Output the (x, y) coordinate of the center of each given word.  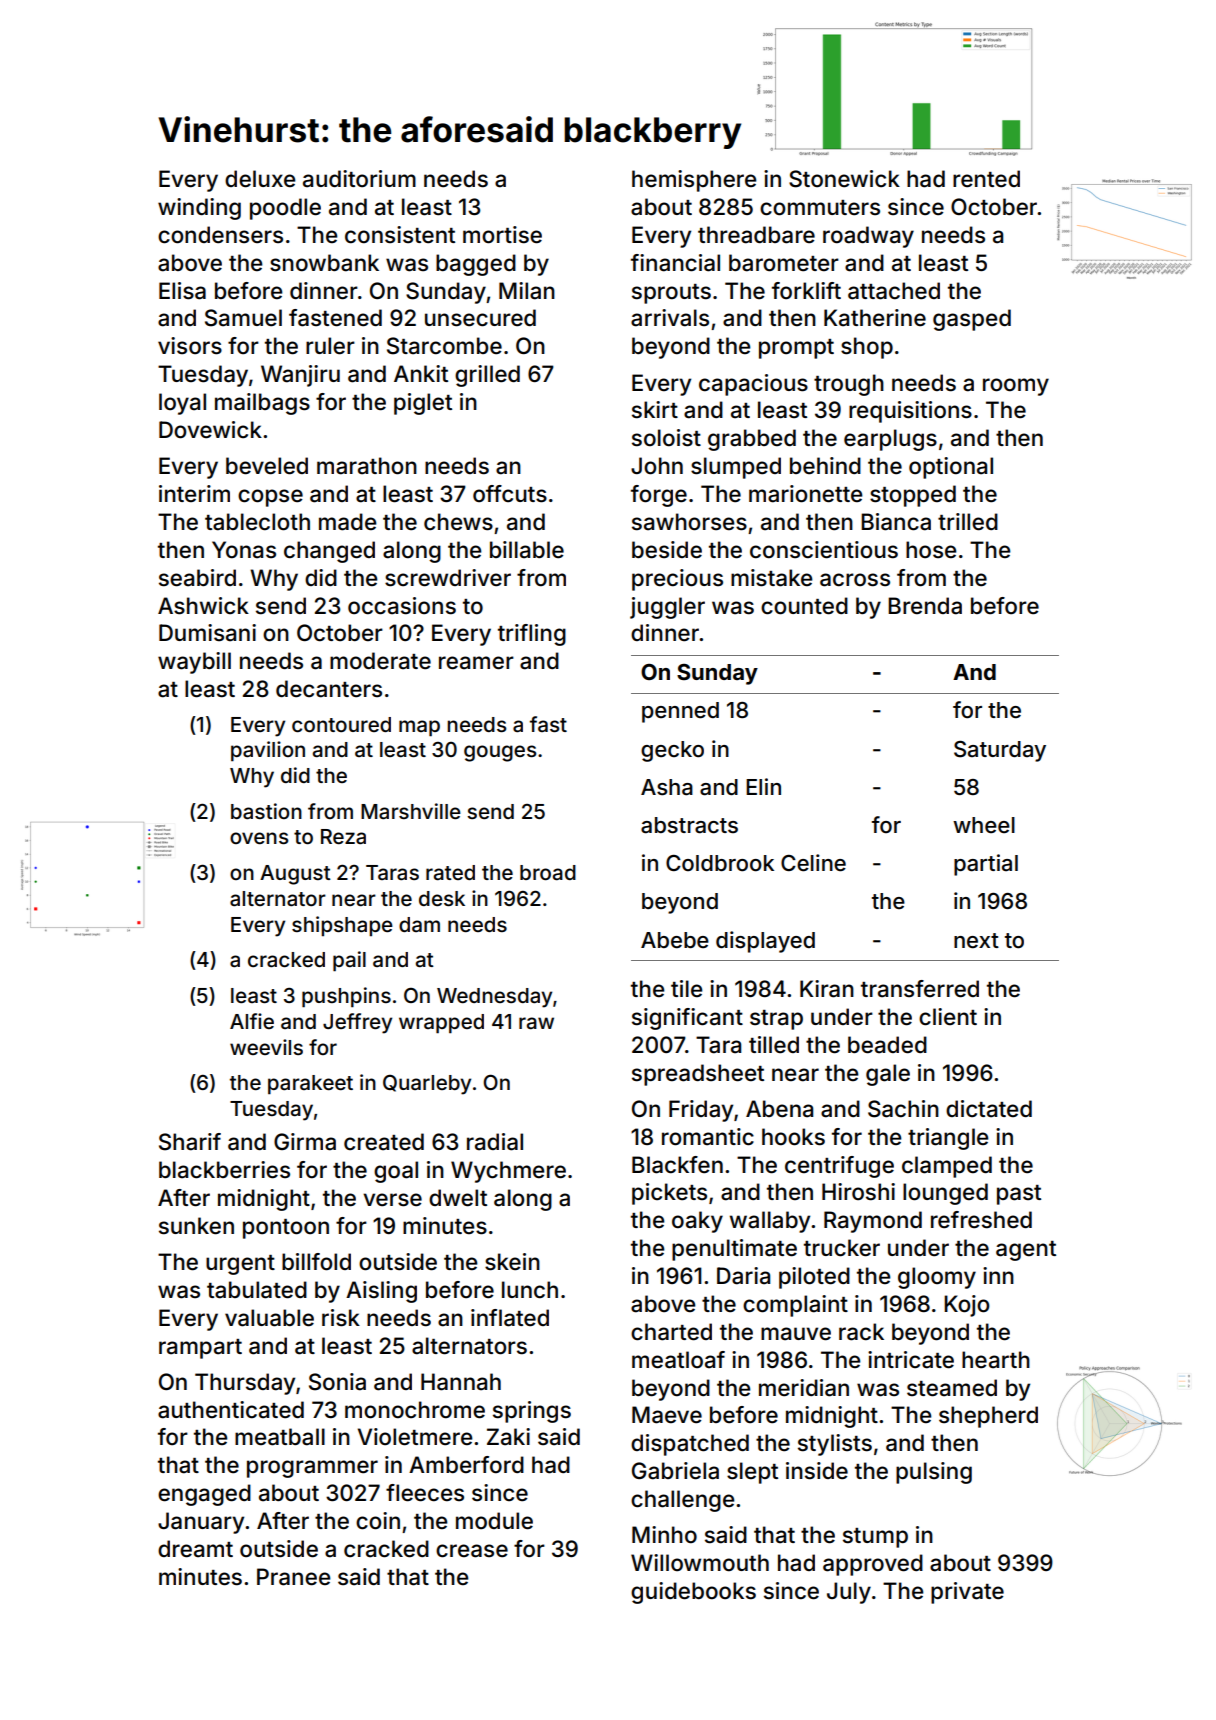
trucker (842, 1248)
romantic (708, 1137)
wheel (984, 825)
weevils (266, 1047)
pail (349, 961)
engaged (204, 1495)
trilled (968, 522)
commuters (820, 208)
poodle (285, 209)
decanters (329, 689)
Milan (527, 291)
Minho (664, 1535)
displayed (765, 942)
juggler (667, 608)
